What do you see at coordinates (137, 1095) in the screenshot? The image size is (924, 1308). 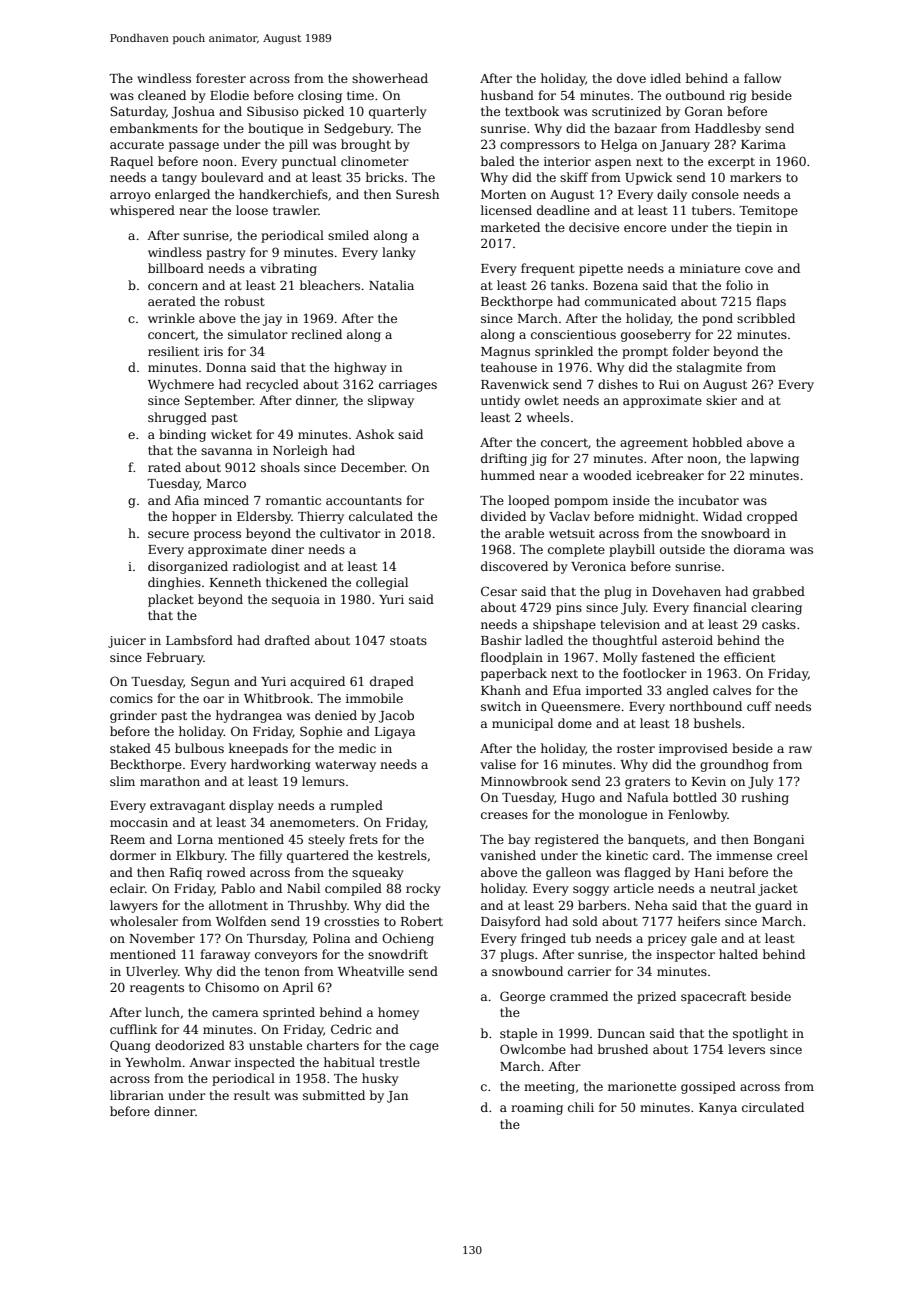 I see `librarian` at bounding box center [137, 1095].
